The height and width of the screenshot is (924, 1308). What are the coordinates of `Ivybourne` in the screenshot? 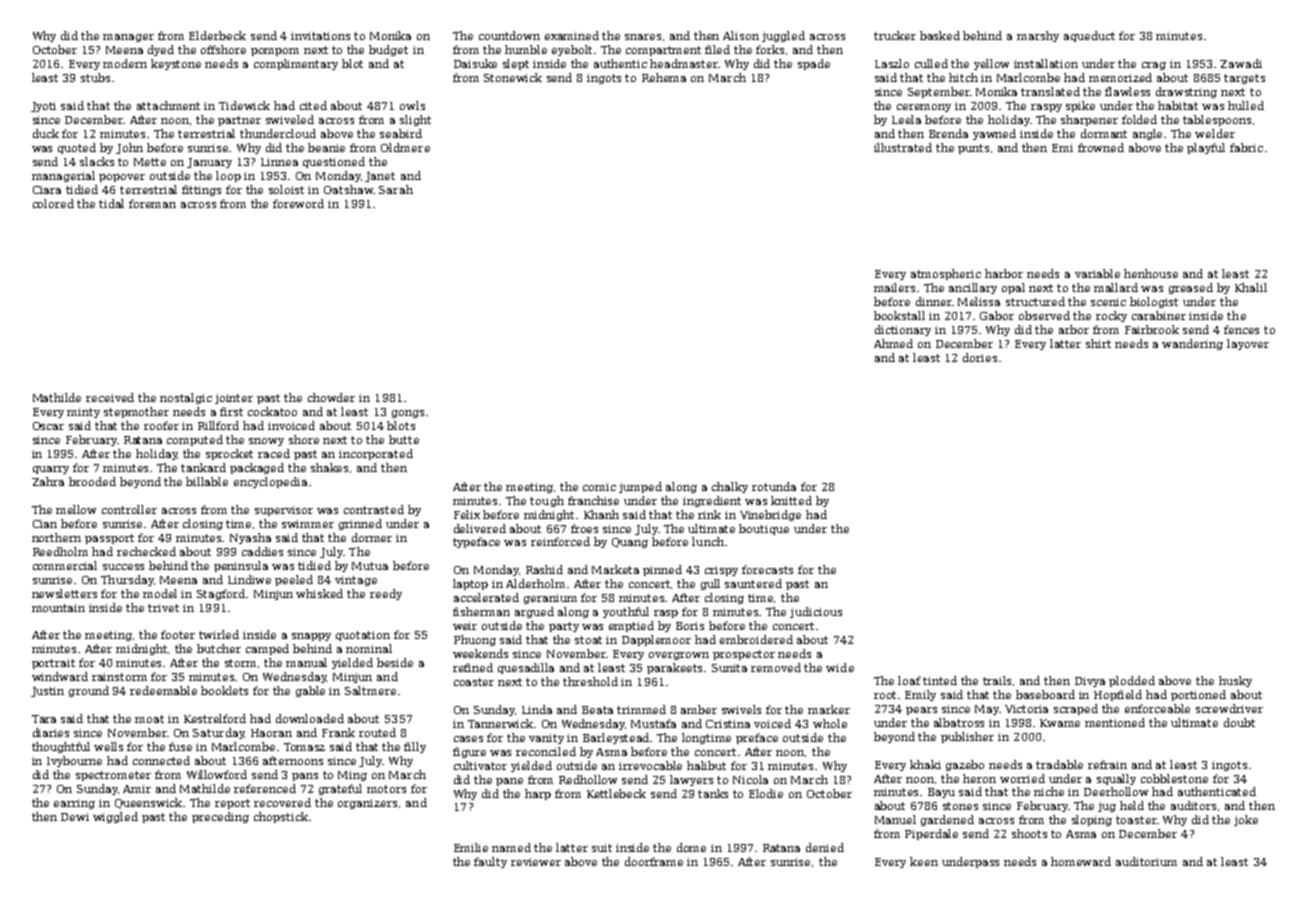 It's located at (74, 761).
